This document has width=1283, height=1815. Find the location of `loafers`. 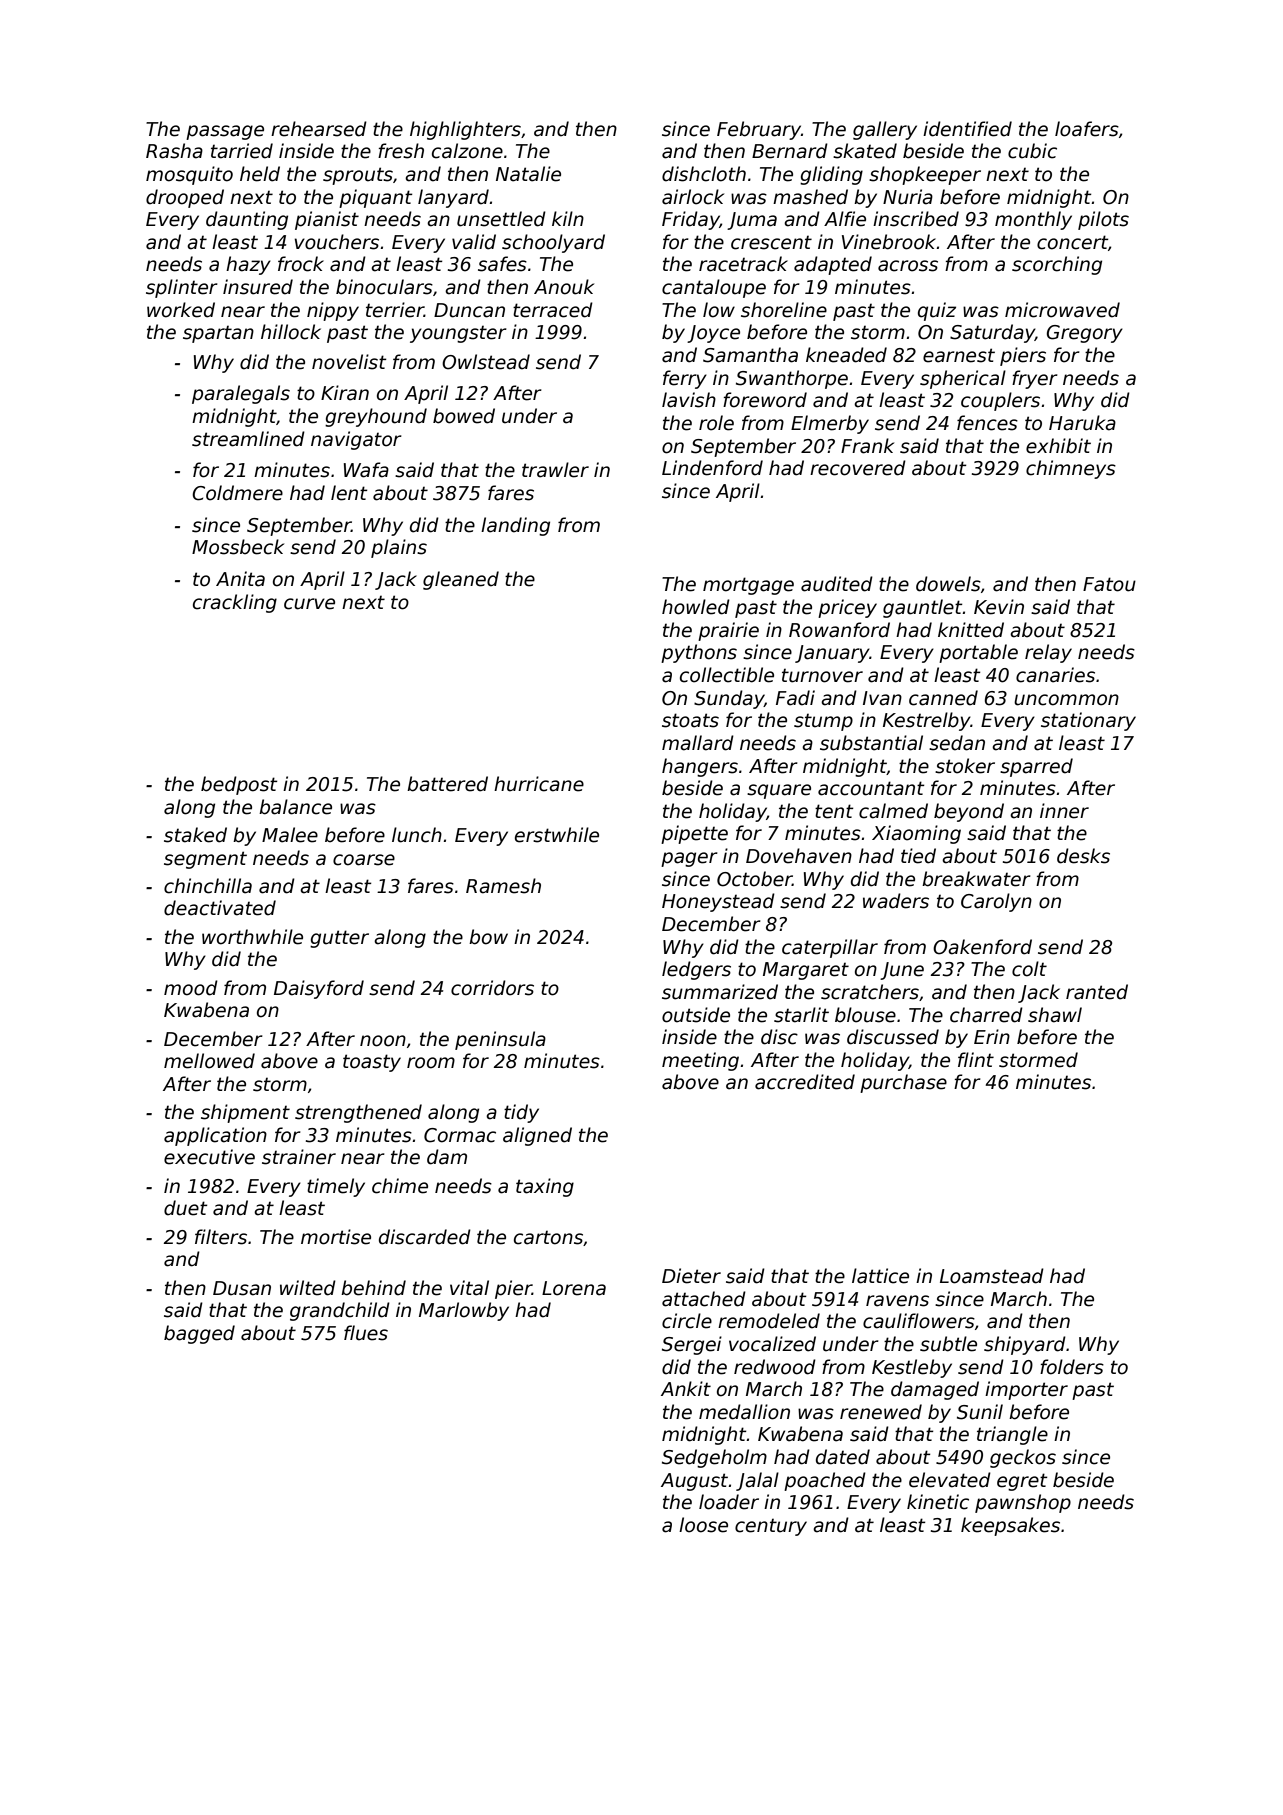

loafers is located at coordinates (1087, 129).
